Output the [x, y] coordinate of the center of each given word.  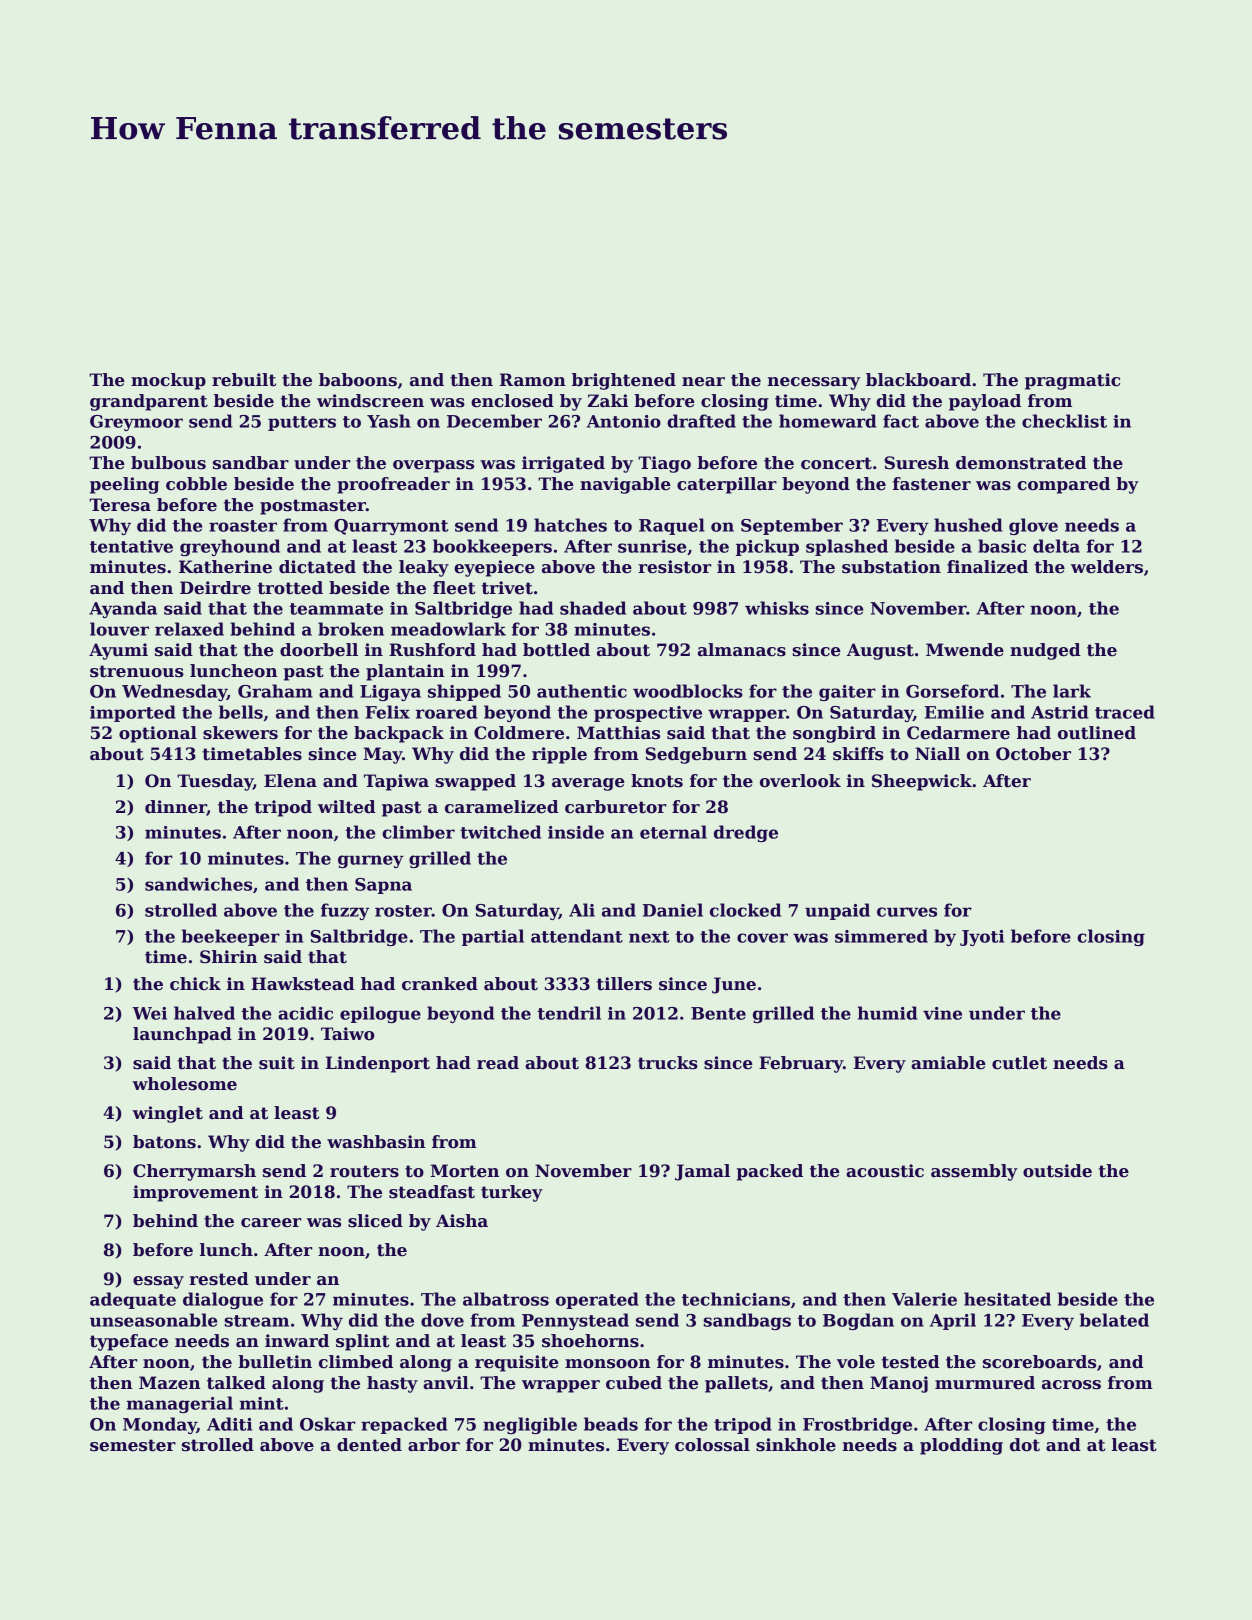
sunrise [652, 546]
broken [351, 629]
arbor [434, 1445]
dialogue [223, 1300]
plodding [961, 1446]
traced [1125, 712]
